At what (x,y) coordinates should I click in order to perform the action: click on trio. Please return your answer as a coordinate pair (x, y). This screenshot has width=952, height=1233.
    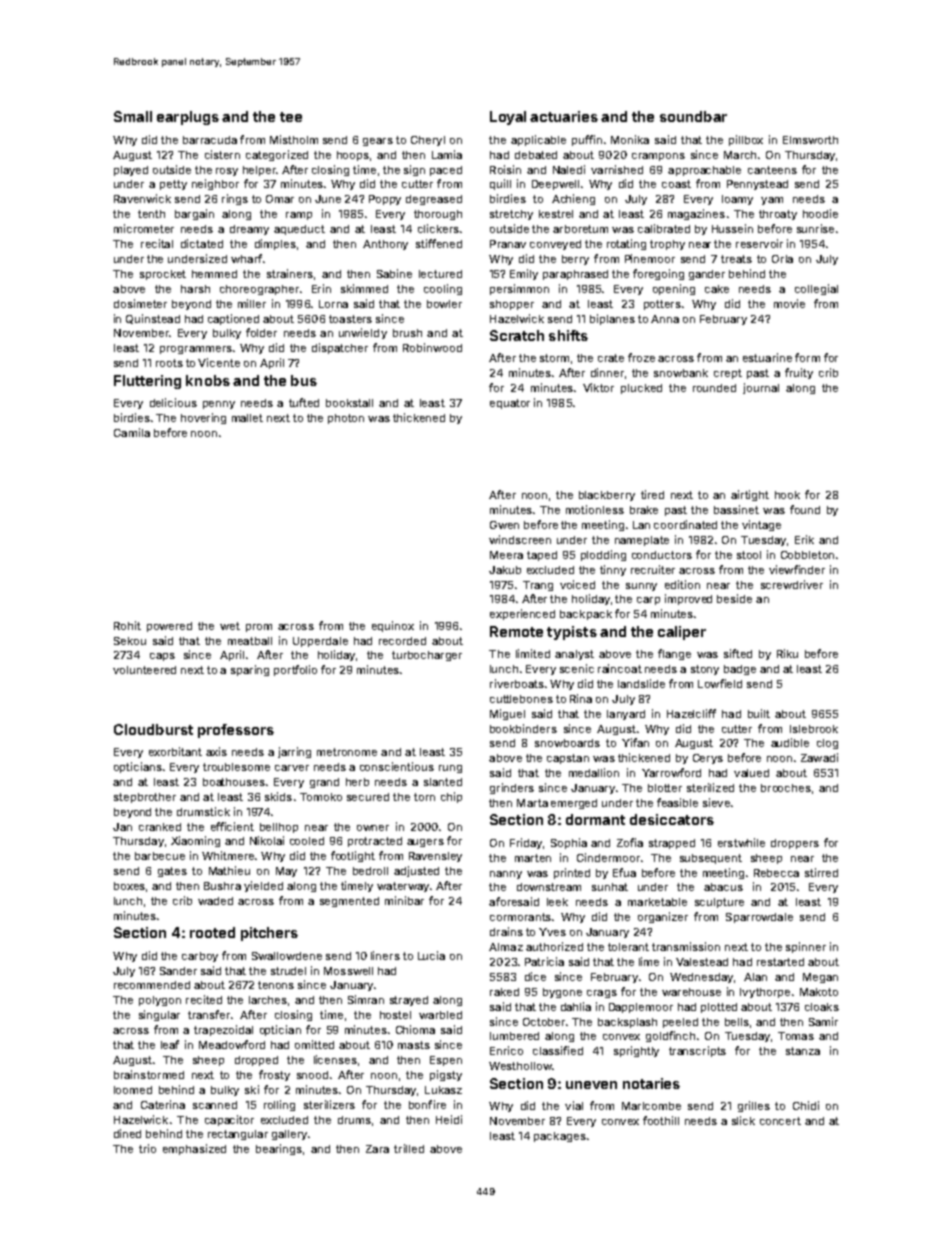
    Looking at the image, I should click on (147, 1148).
